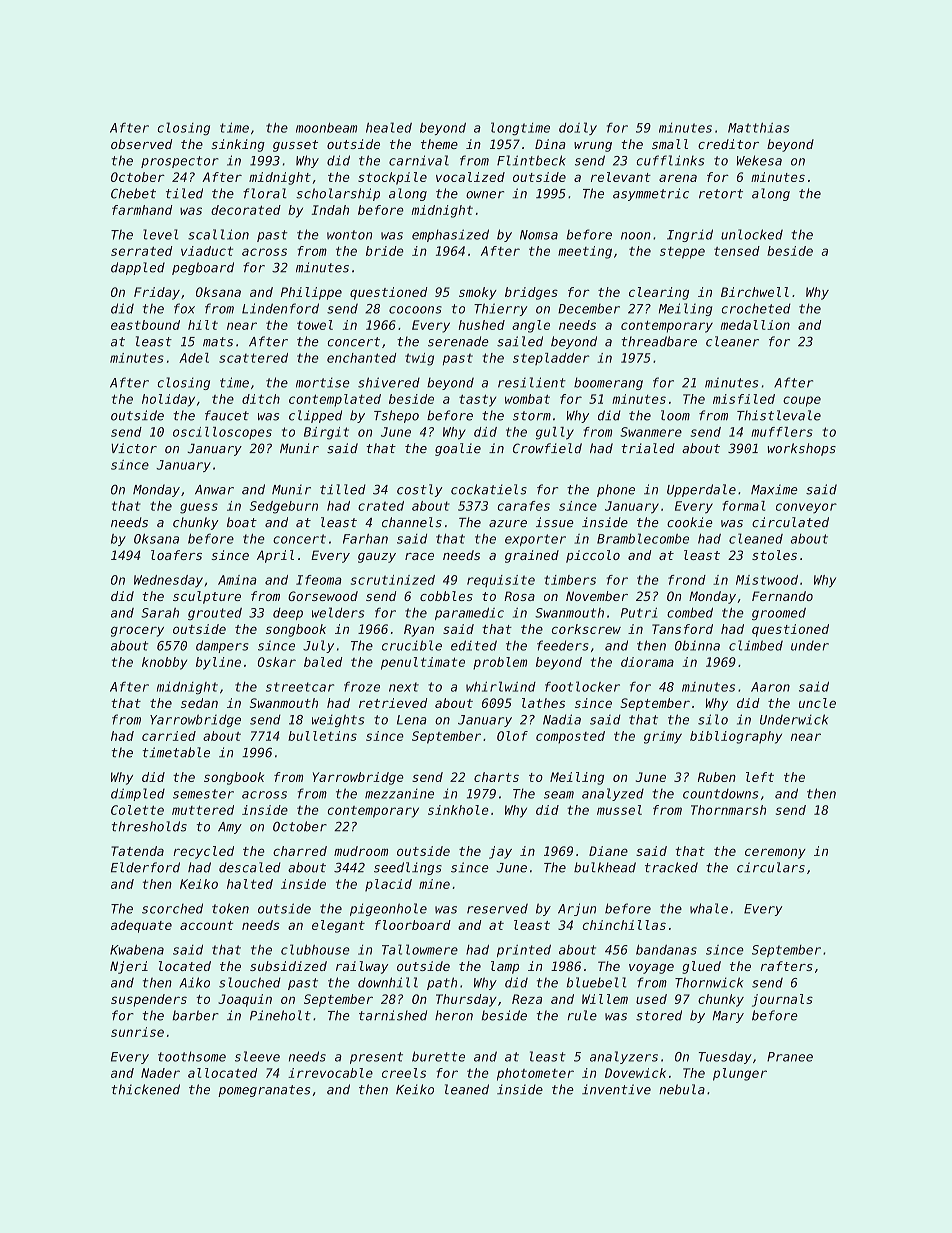 The height and width of the image is (1233, 952). Describe the element at coordinates (145, 867) in the image. I see `Elderford` at that location.
